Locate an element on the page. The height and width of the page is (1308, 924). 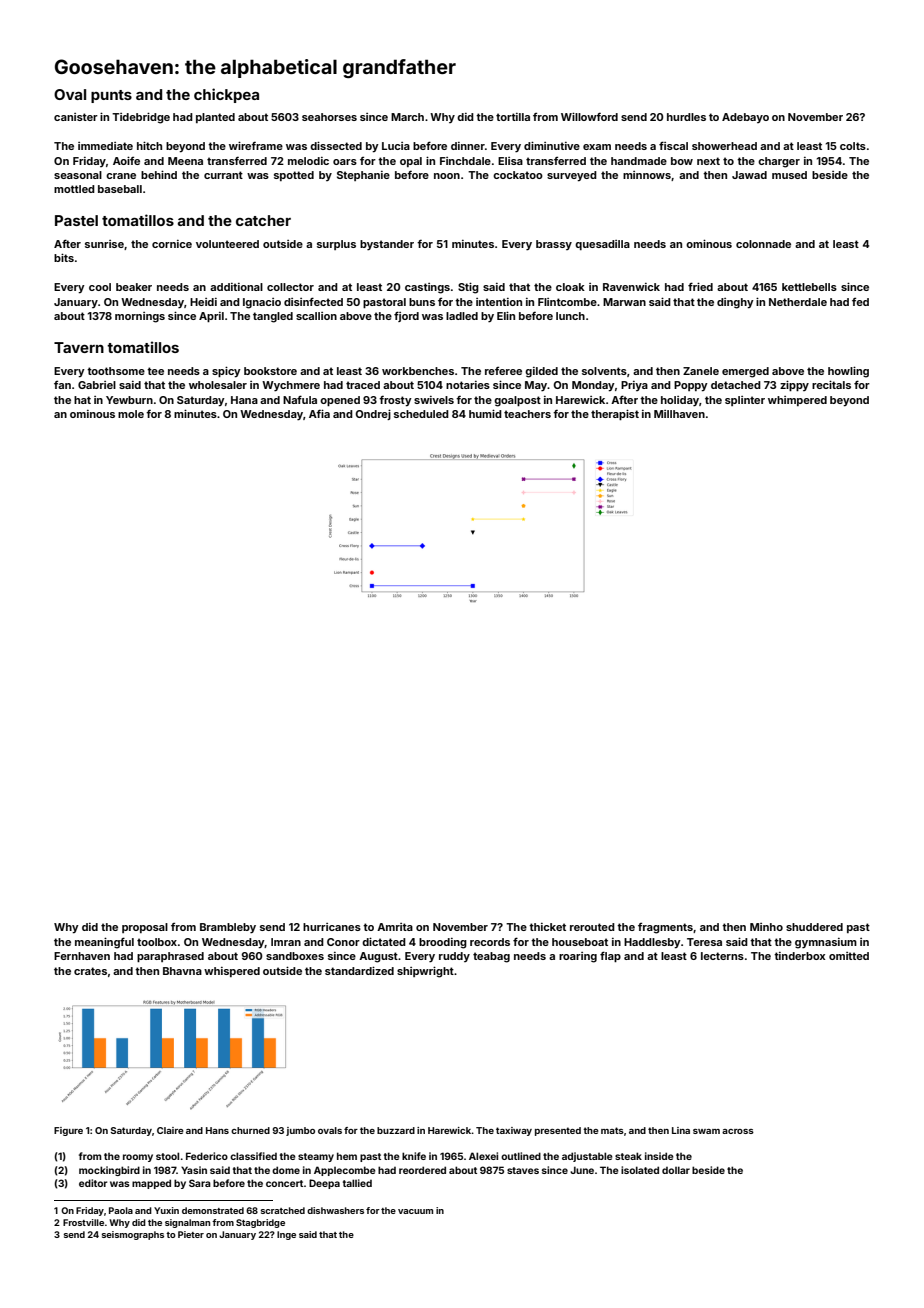
Minho is located at coordinates (766, 927).
